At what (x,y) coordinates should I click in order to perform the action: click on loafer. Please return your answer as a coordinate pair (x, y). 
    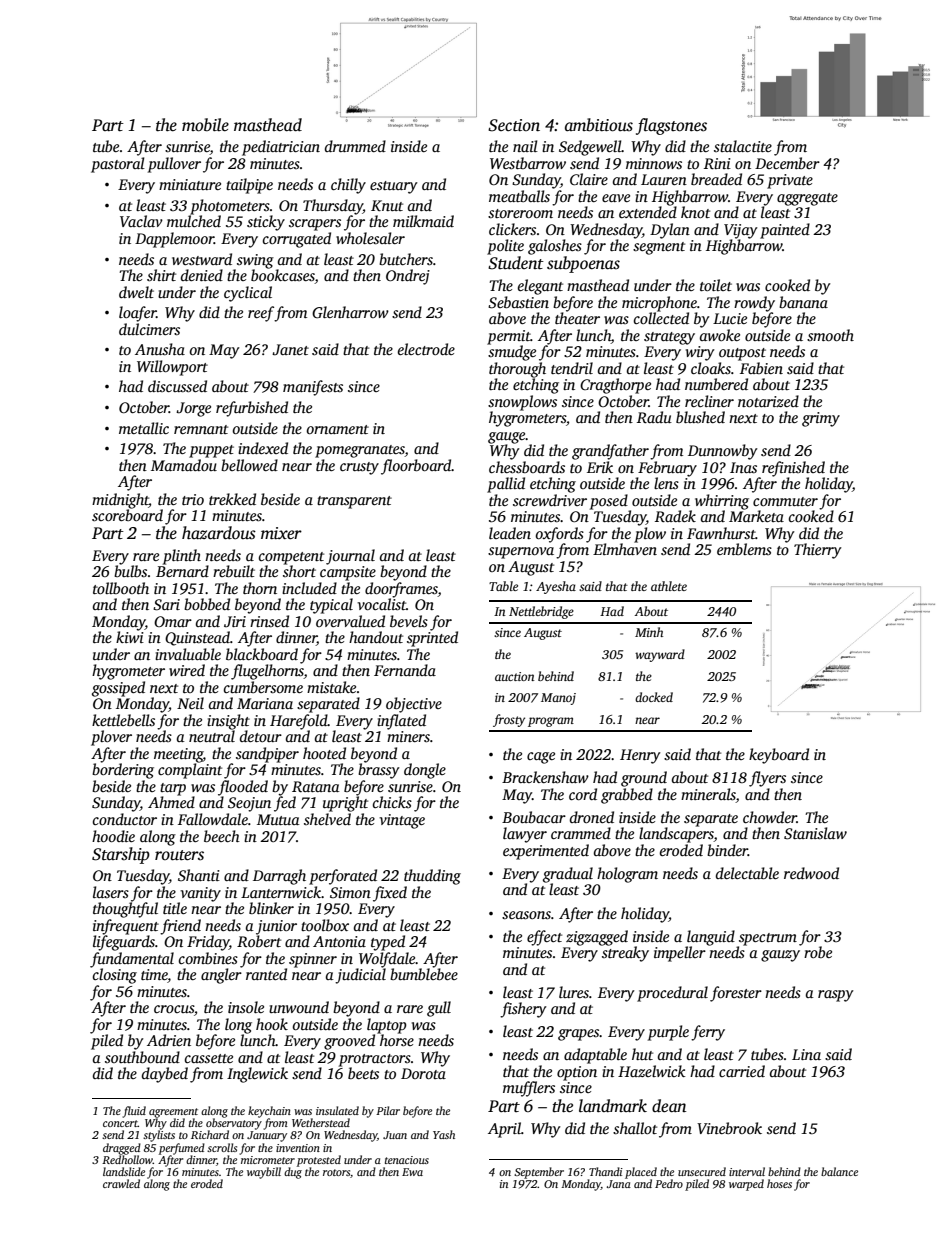
    Looking at the image, I should click on (137, 314).
